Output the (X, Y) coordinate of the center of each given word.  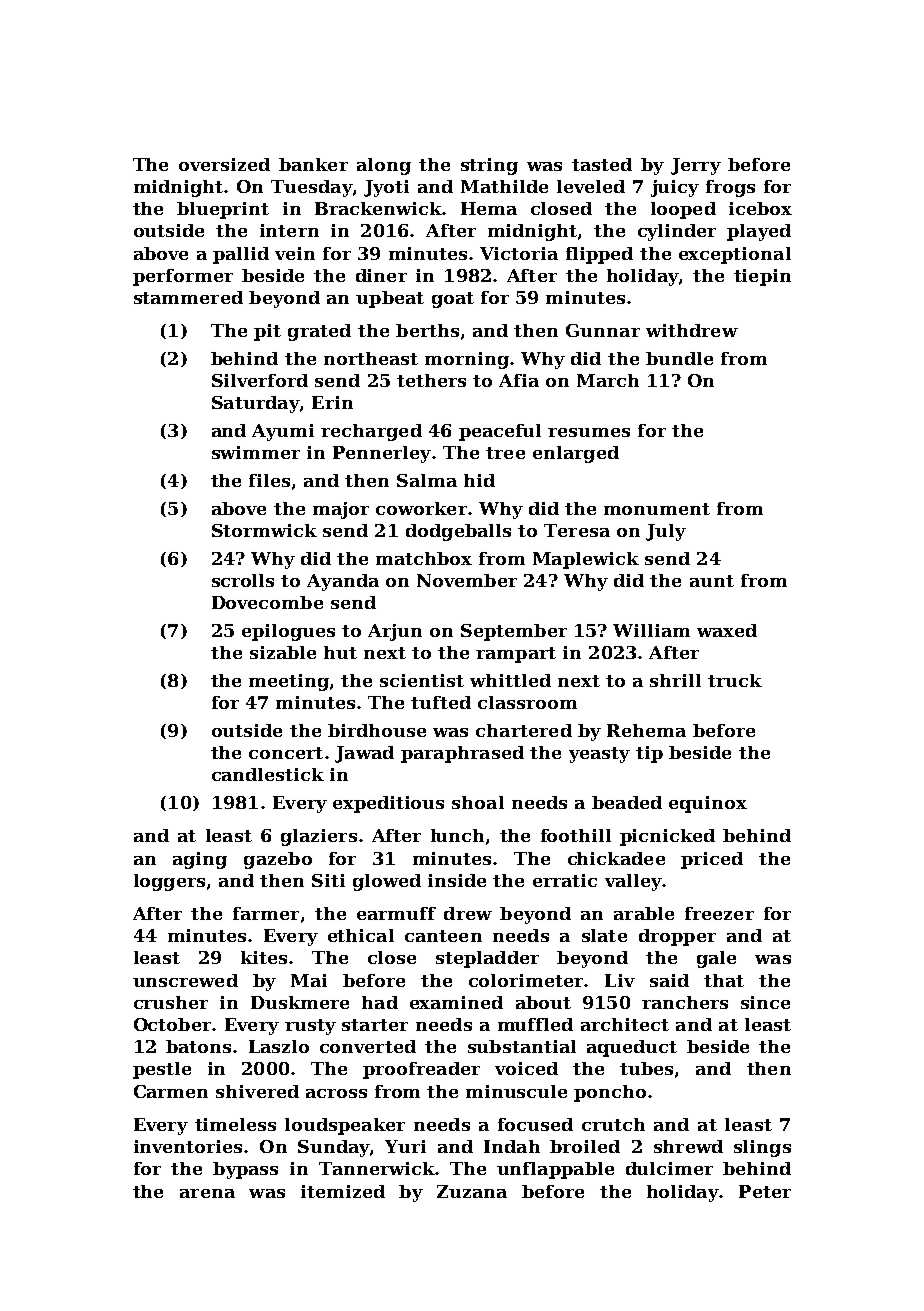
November (467, 580)
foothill (576, 835)
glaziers (319, 837)
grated (319, 332)
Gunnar (603, 330)
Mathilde (504, 186)
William (651, 630)
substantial (522, 1046)
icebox (760, 208)
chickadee (616, 858)
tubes (646, 1068)
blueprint (223, 210)
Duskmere (300, 1002)
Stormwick (264, 530)
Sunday (334, 1148)
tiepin (762, 277)
